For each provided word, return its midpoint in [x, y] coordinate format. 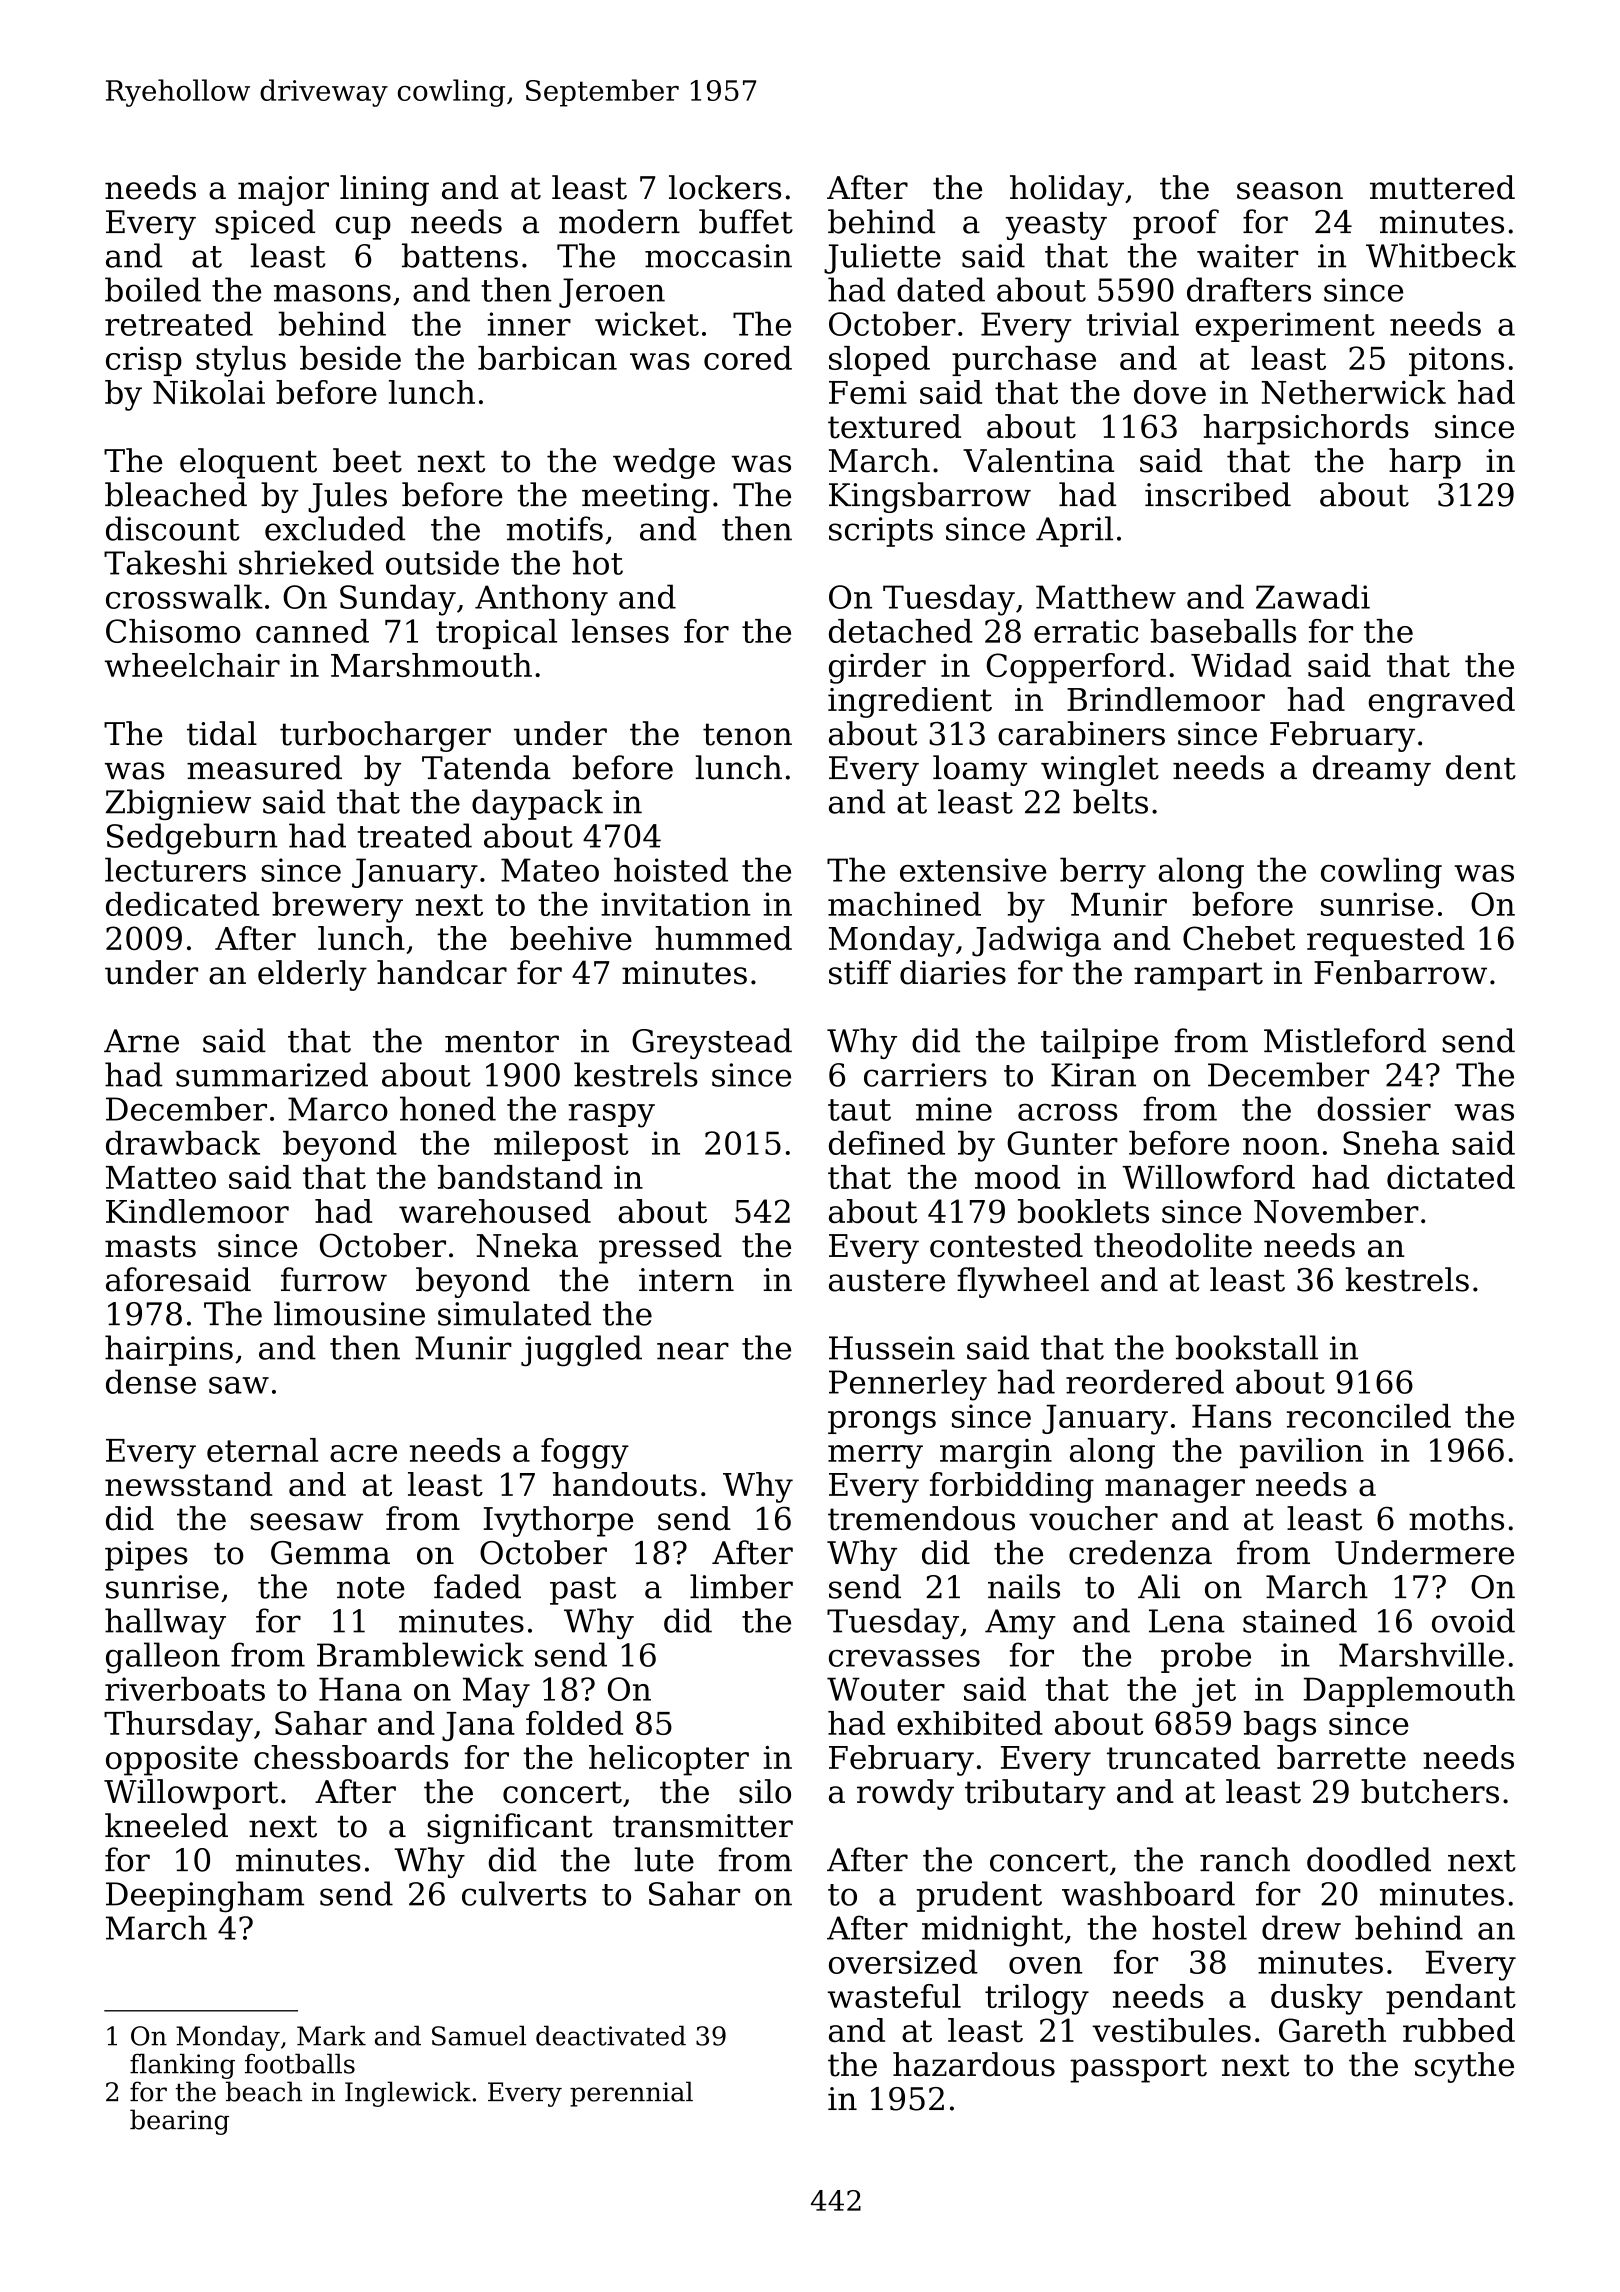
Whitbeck [1441, 255]
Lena [1187, 1621]
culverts [524, 1893]
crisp [144, 361]
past [583, 1591]
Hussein [892, 1348]
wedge [664, 463]
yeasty [1056, 226]
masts [150, 1246]
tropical [496, 634]
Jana [478, 1726]
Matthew [1106, 596]
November [1336, 1211]
